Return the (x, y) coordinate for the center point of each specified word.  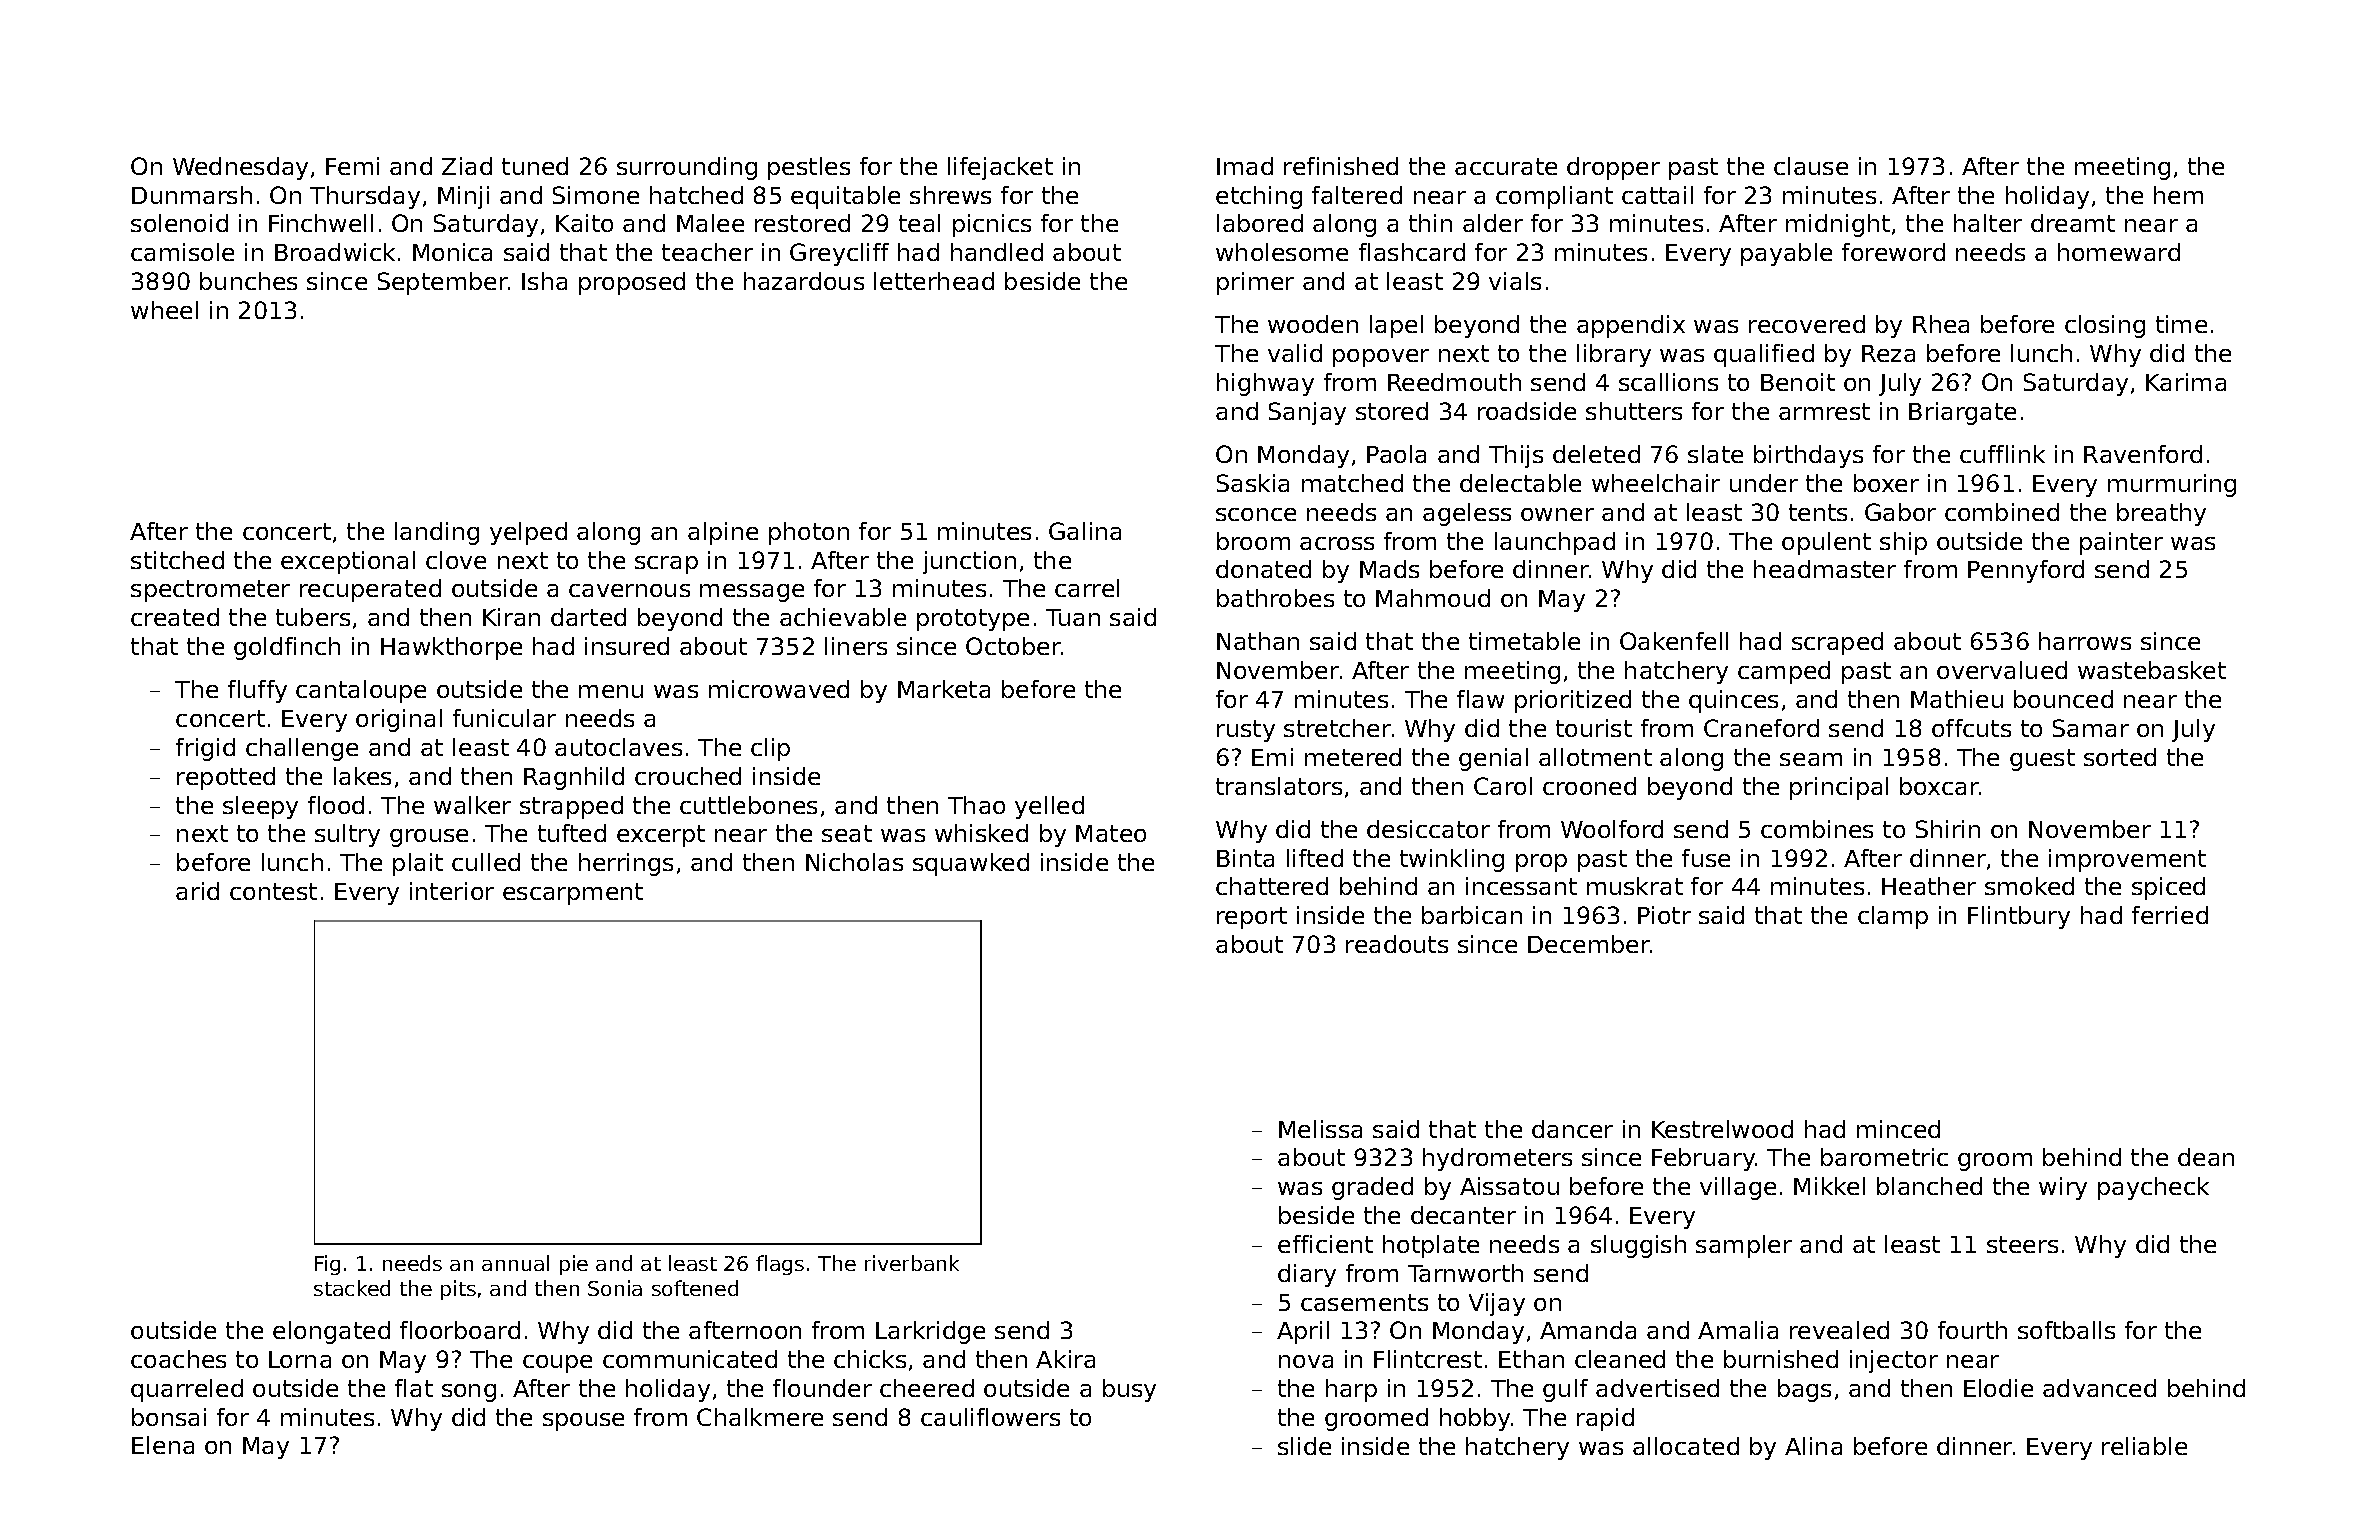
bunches (248, 281)
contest (273, 891)
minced (1898, 1129)
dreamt (2073, 223)
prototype (973, 620)
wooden (1313, 324)
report (1252, 918)
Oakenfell (1674, 641)
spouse (583, 1422)
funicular (504, 718)
